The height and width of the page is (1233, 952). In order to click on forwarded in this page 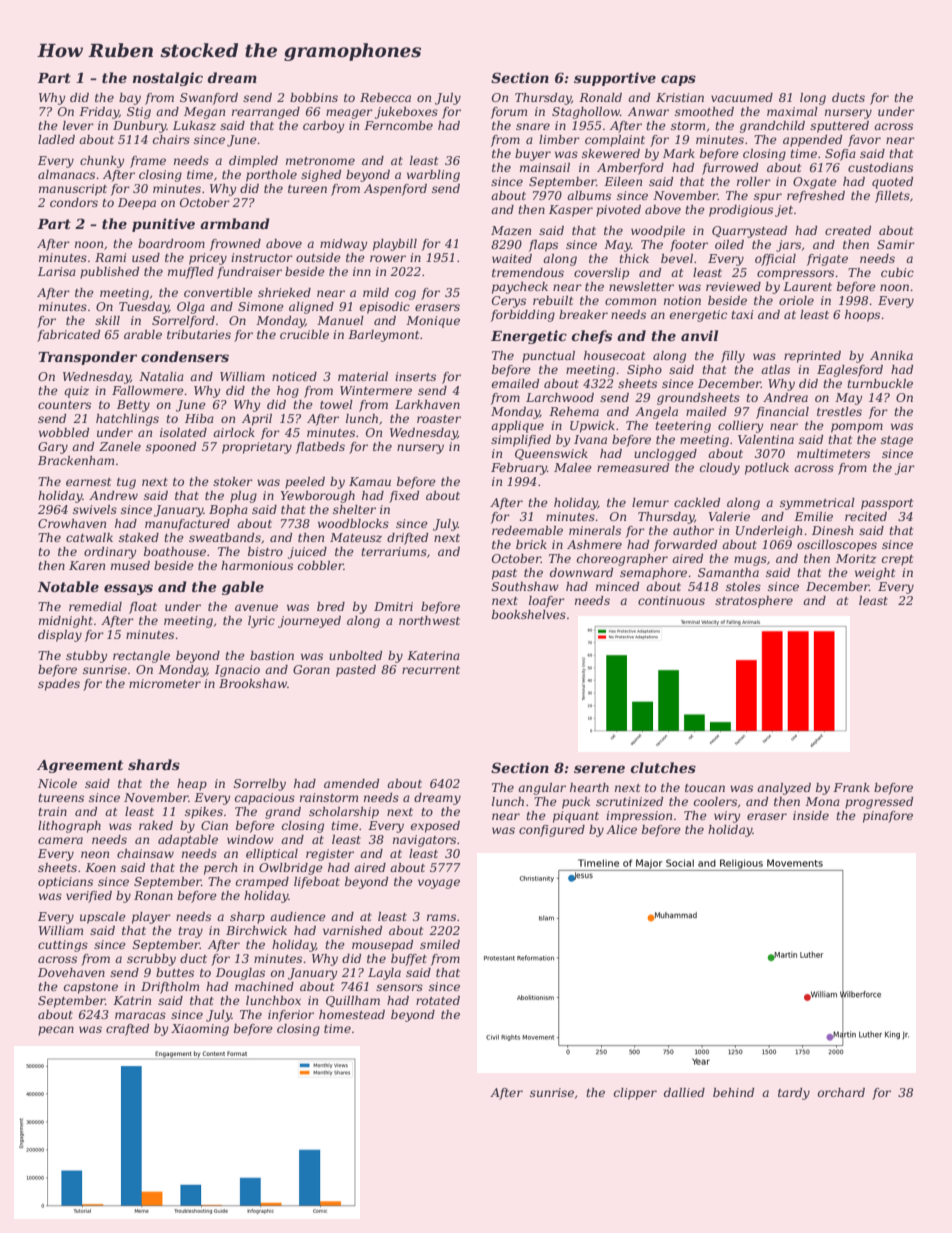, I will do `click(685, 546)`.
